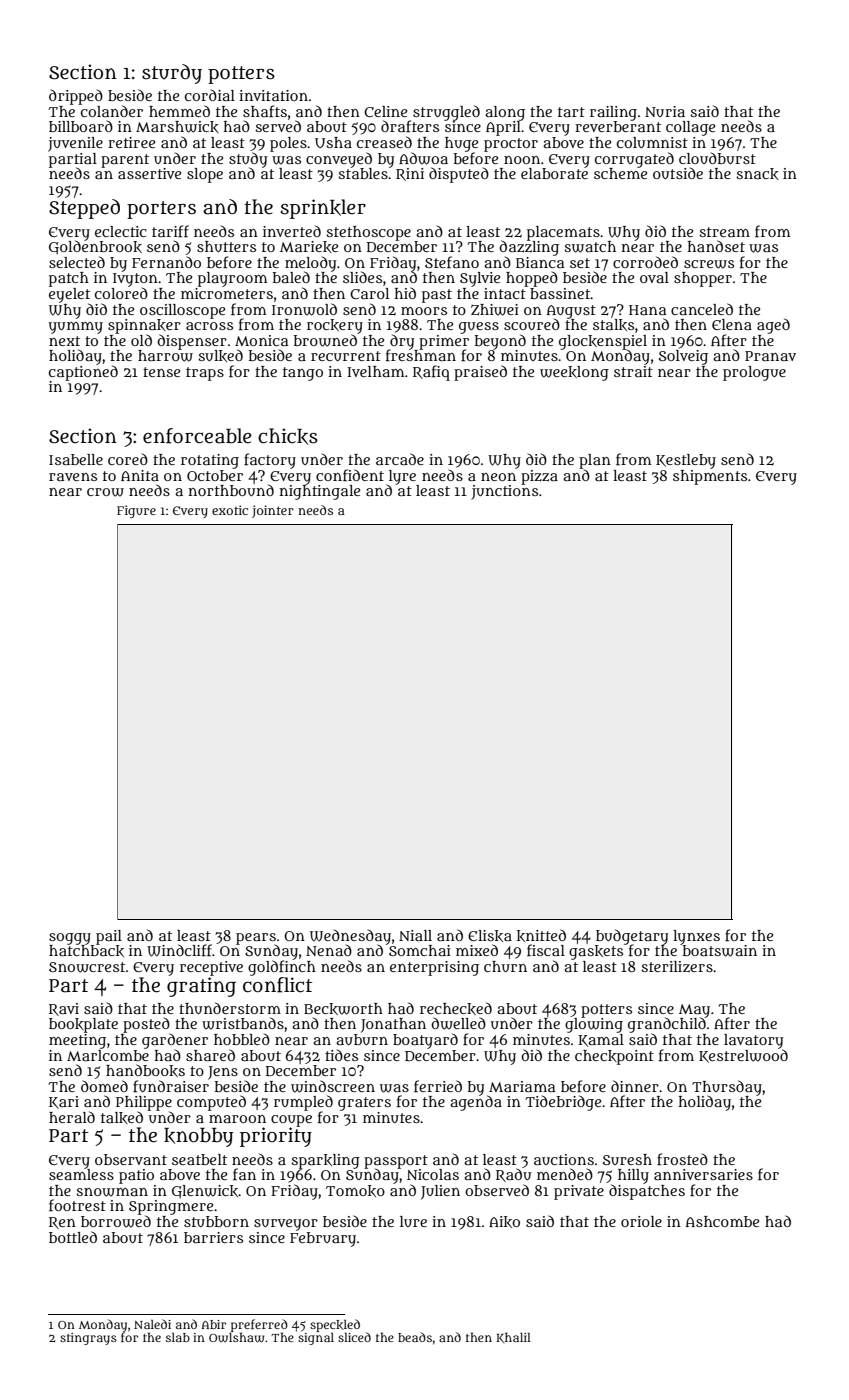  What do you see at coordinates (727, 1088) in the screenshot?
I see `Thursday` at bounding box center [727, 1088].
